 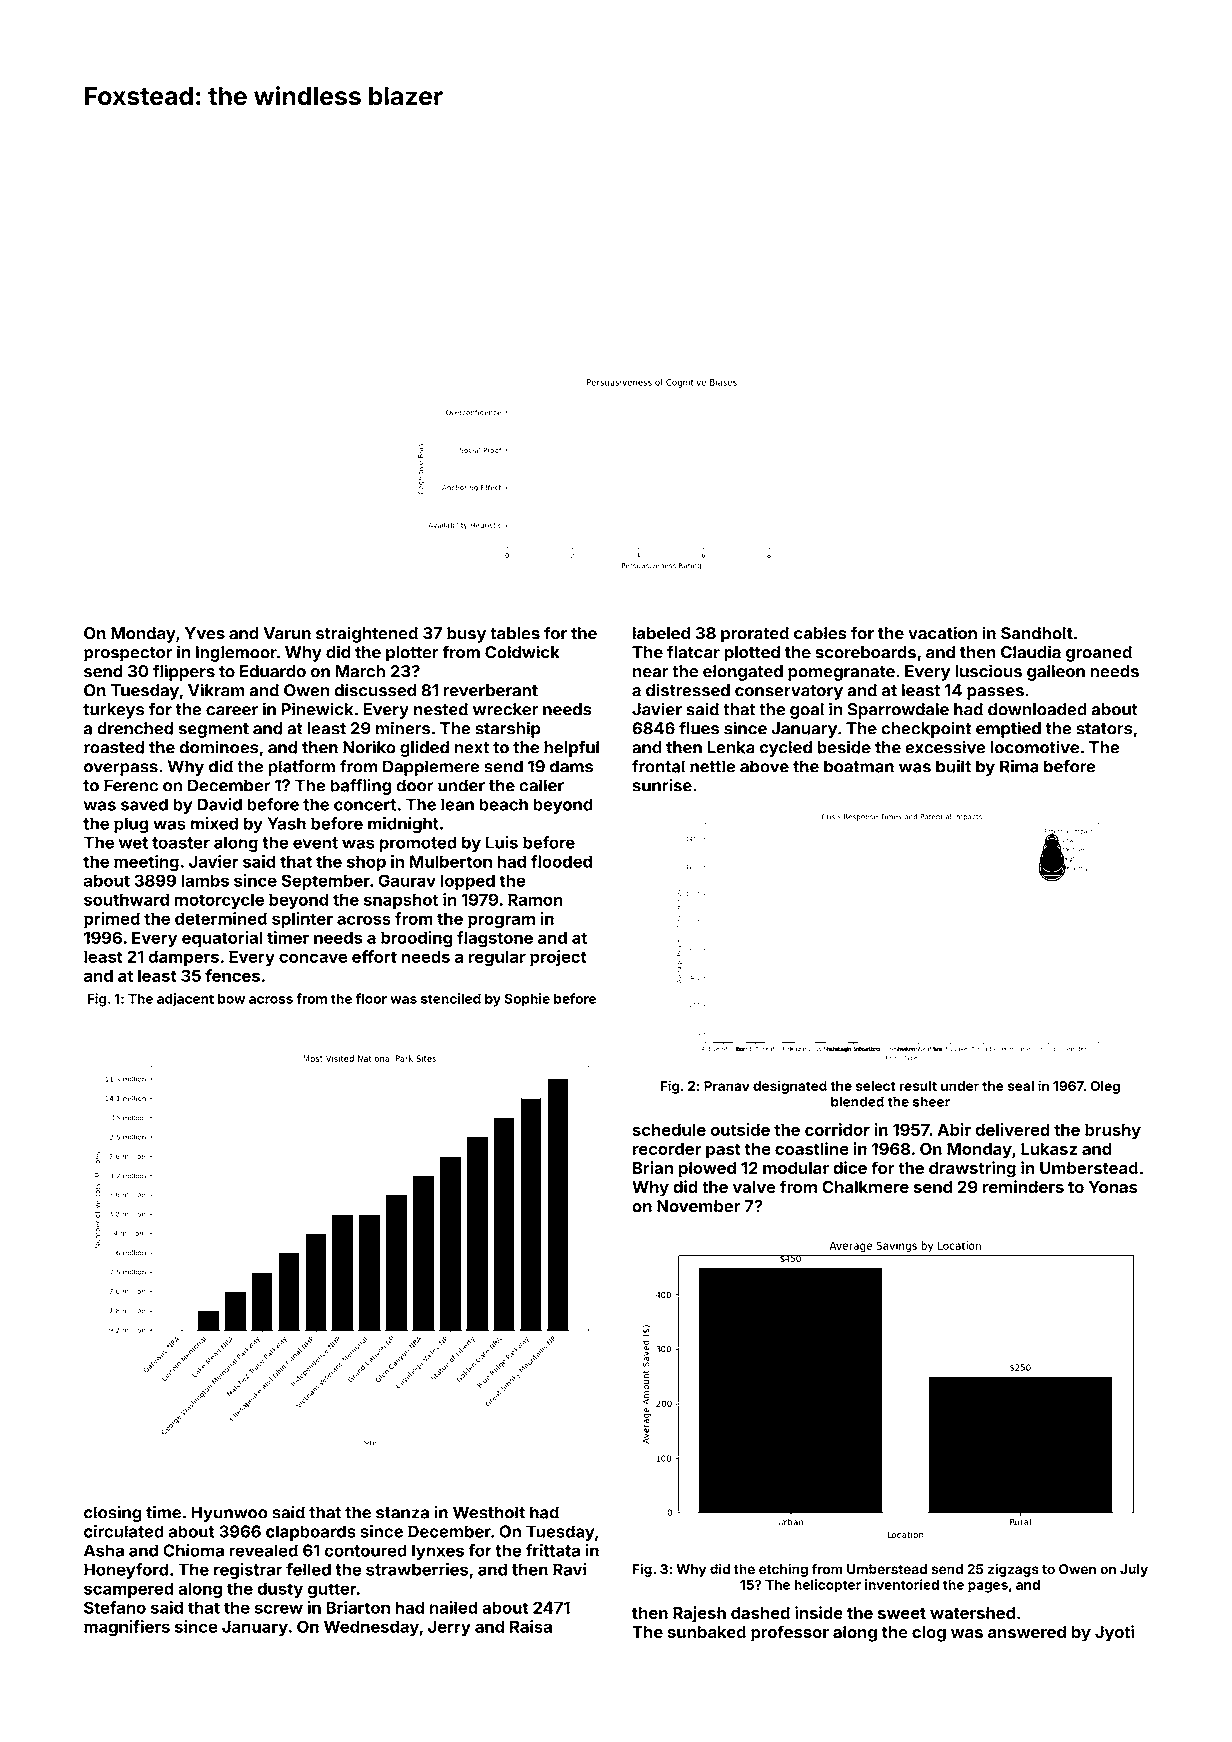 I want to click on Jerry, so click(x=449, y=1628).
